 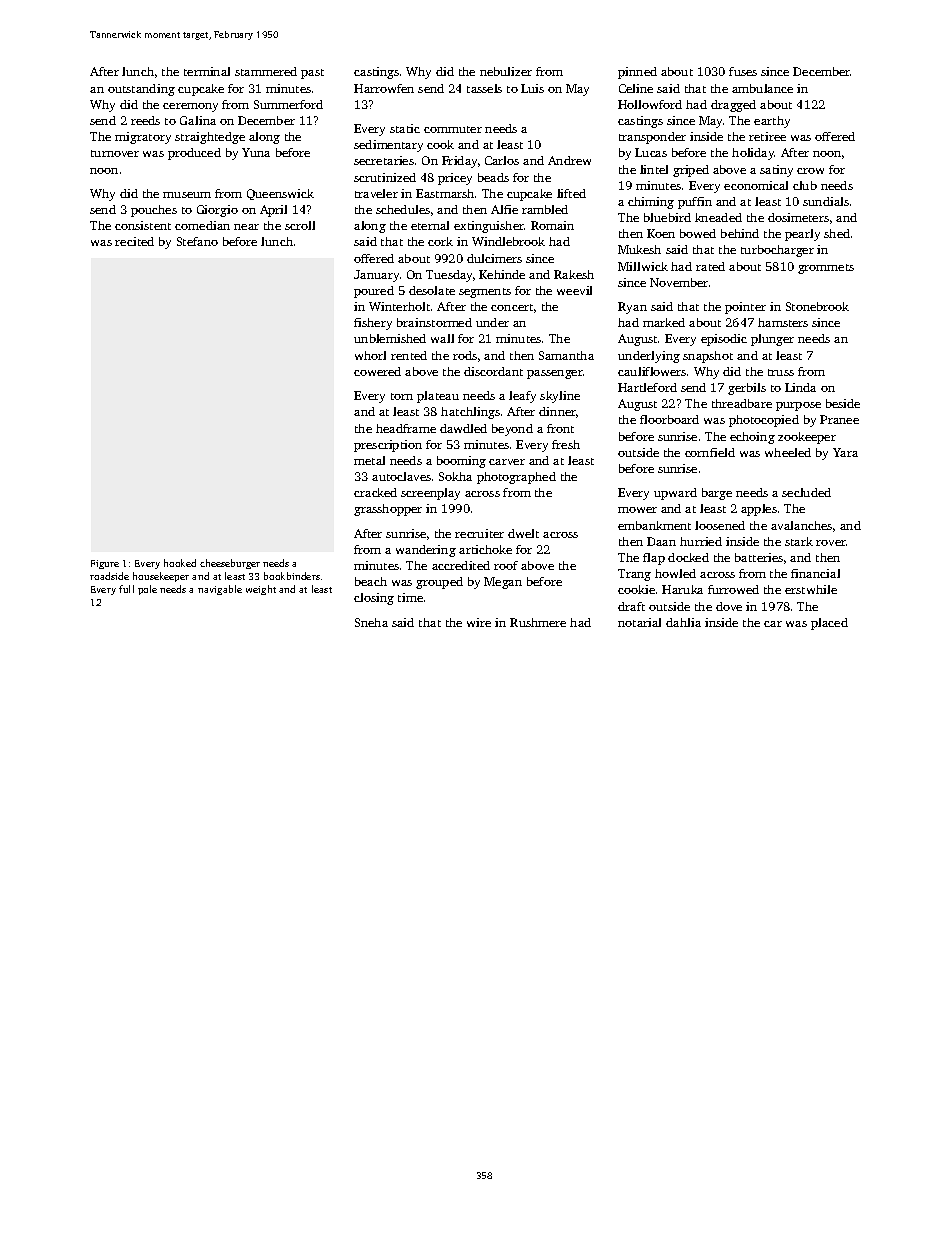 I want to click on past, so click(x=312, y=74).
